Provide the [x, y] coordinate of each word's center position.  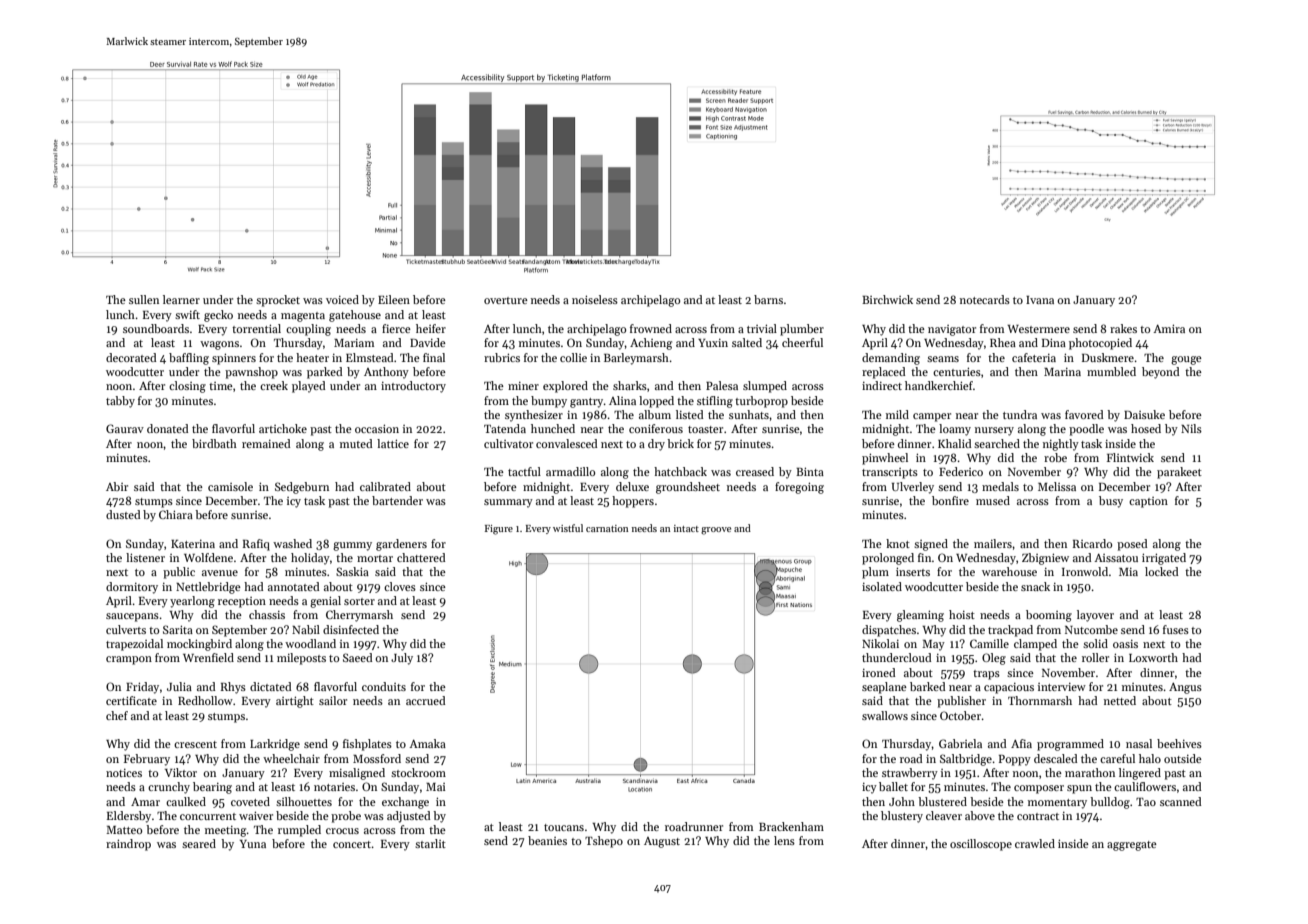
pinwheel [885, 459]
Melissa [1057, 486]
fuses [1176, 629]
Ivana [1040, 300]
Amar [145, 802]
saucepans [132, 617]
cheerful [802, 342]
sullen [144, 299]
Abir [117, 486]
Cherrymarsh [359, 616]
